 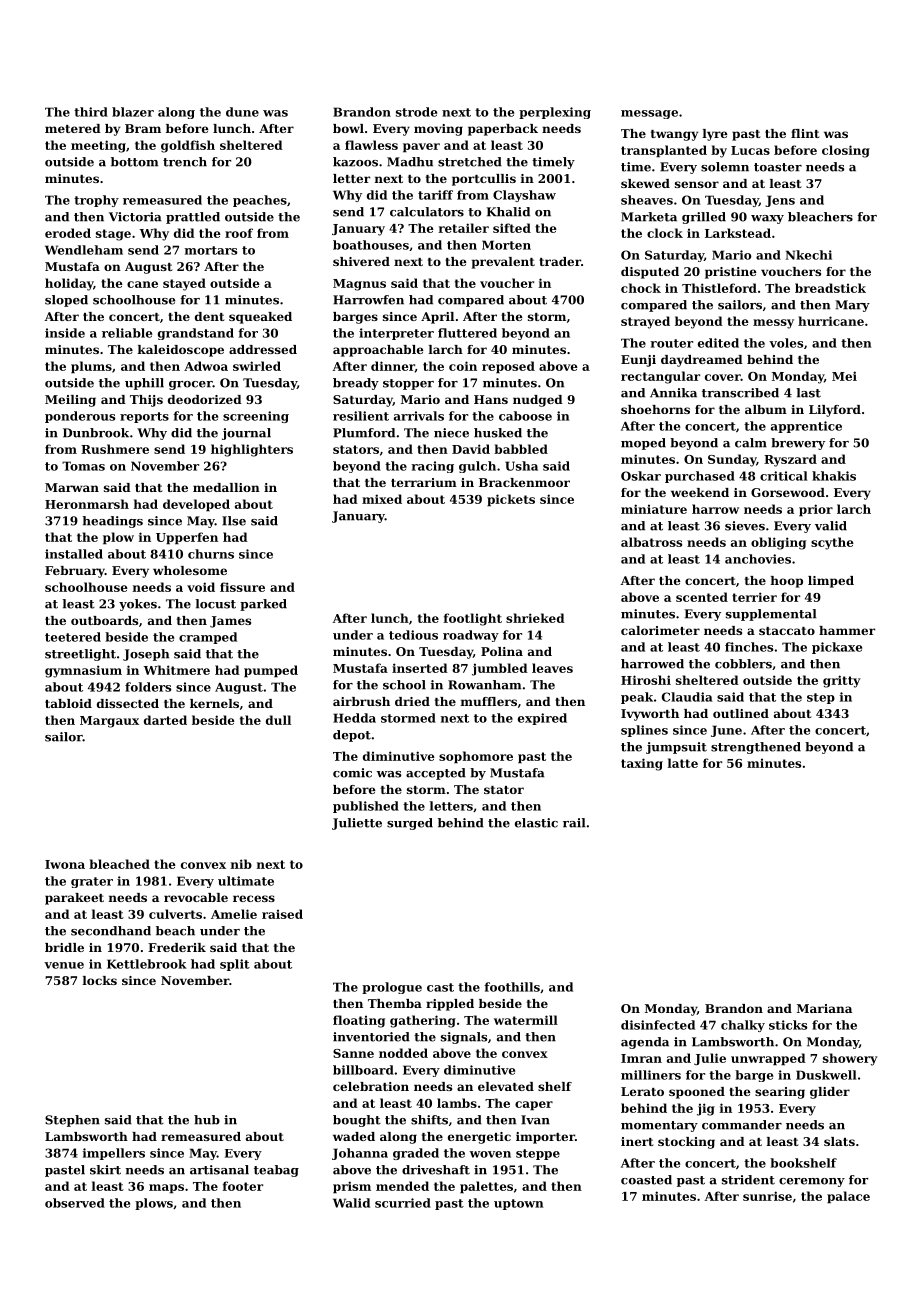 What do you see at coordinates (359, 285) in the screenshot?
I see `Magnus` at bounding box center [359, 285].
